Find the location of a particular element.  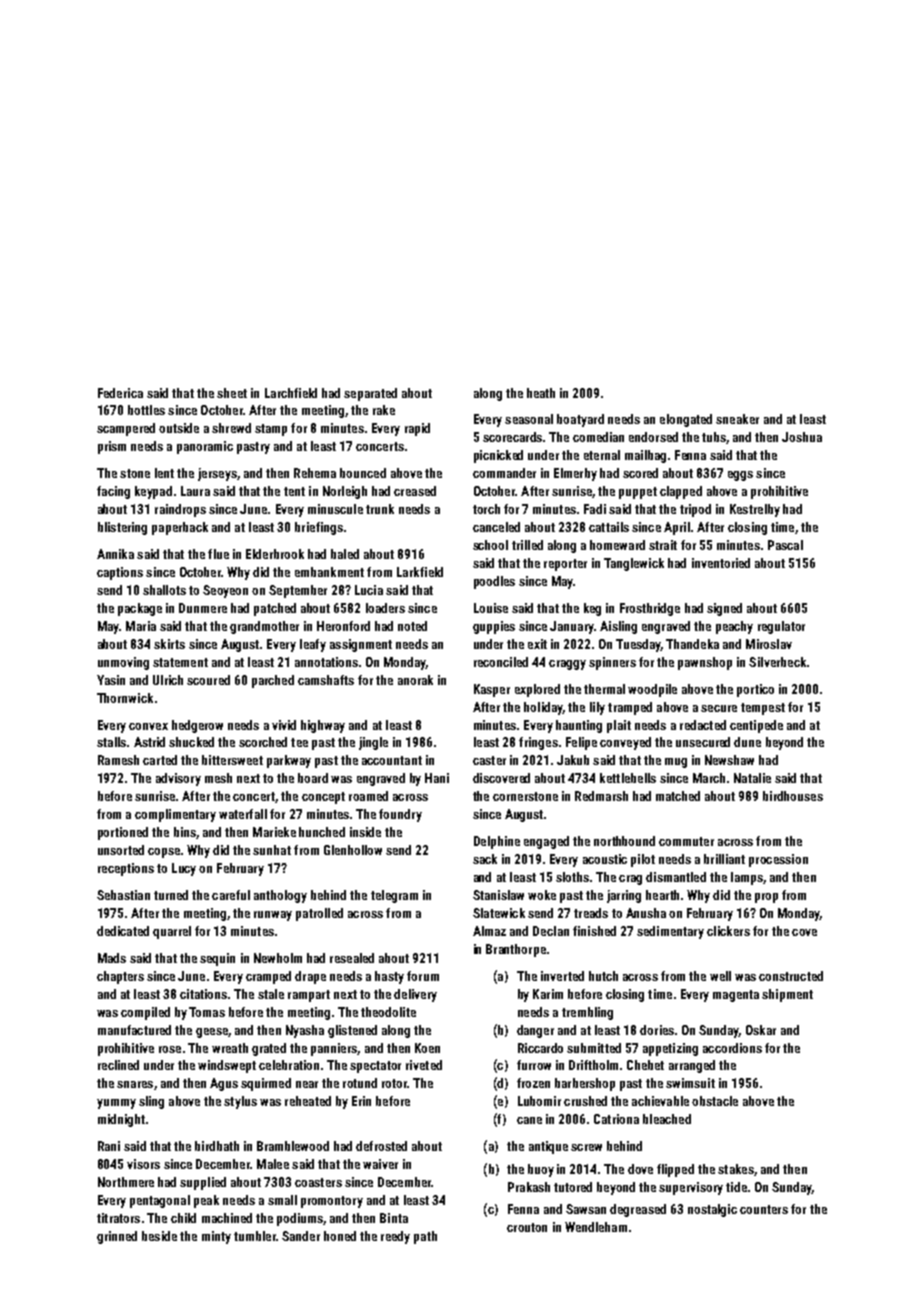

vivid is located at coordinates (284, 725).
